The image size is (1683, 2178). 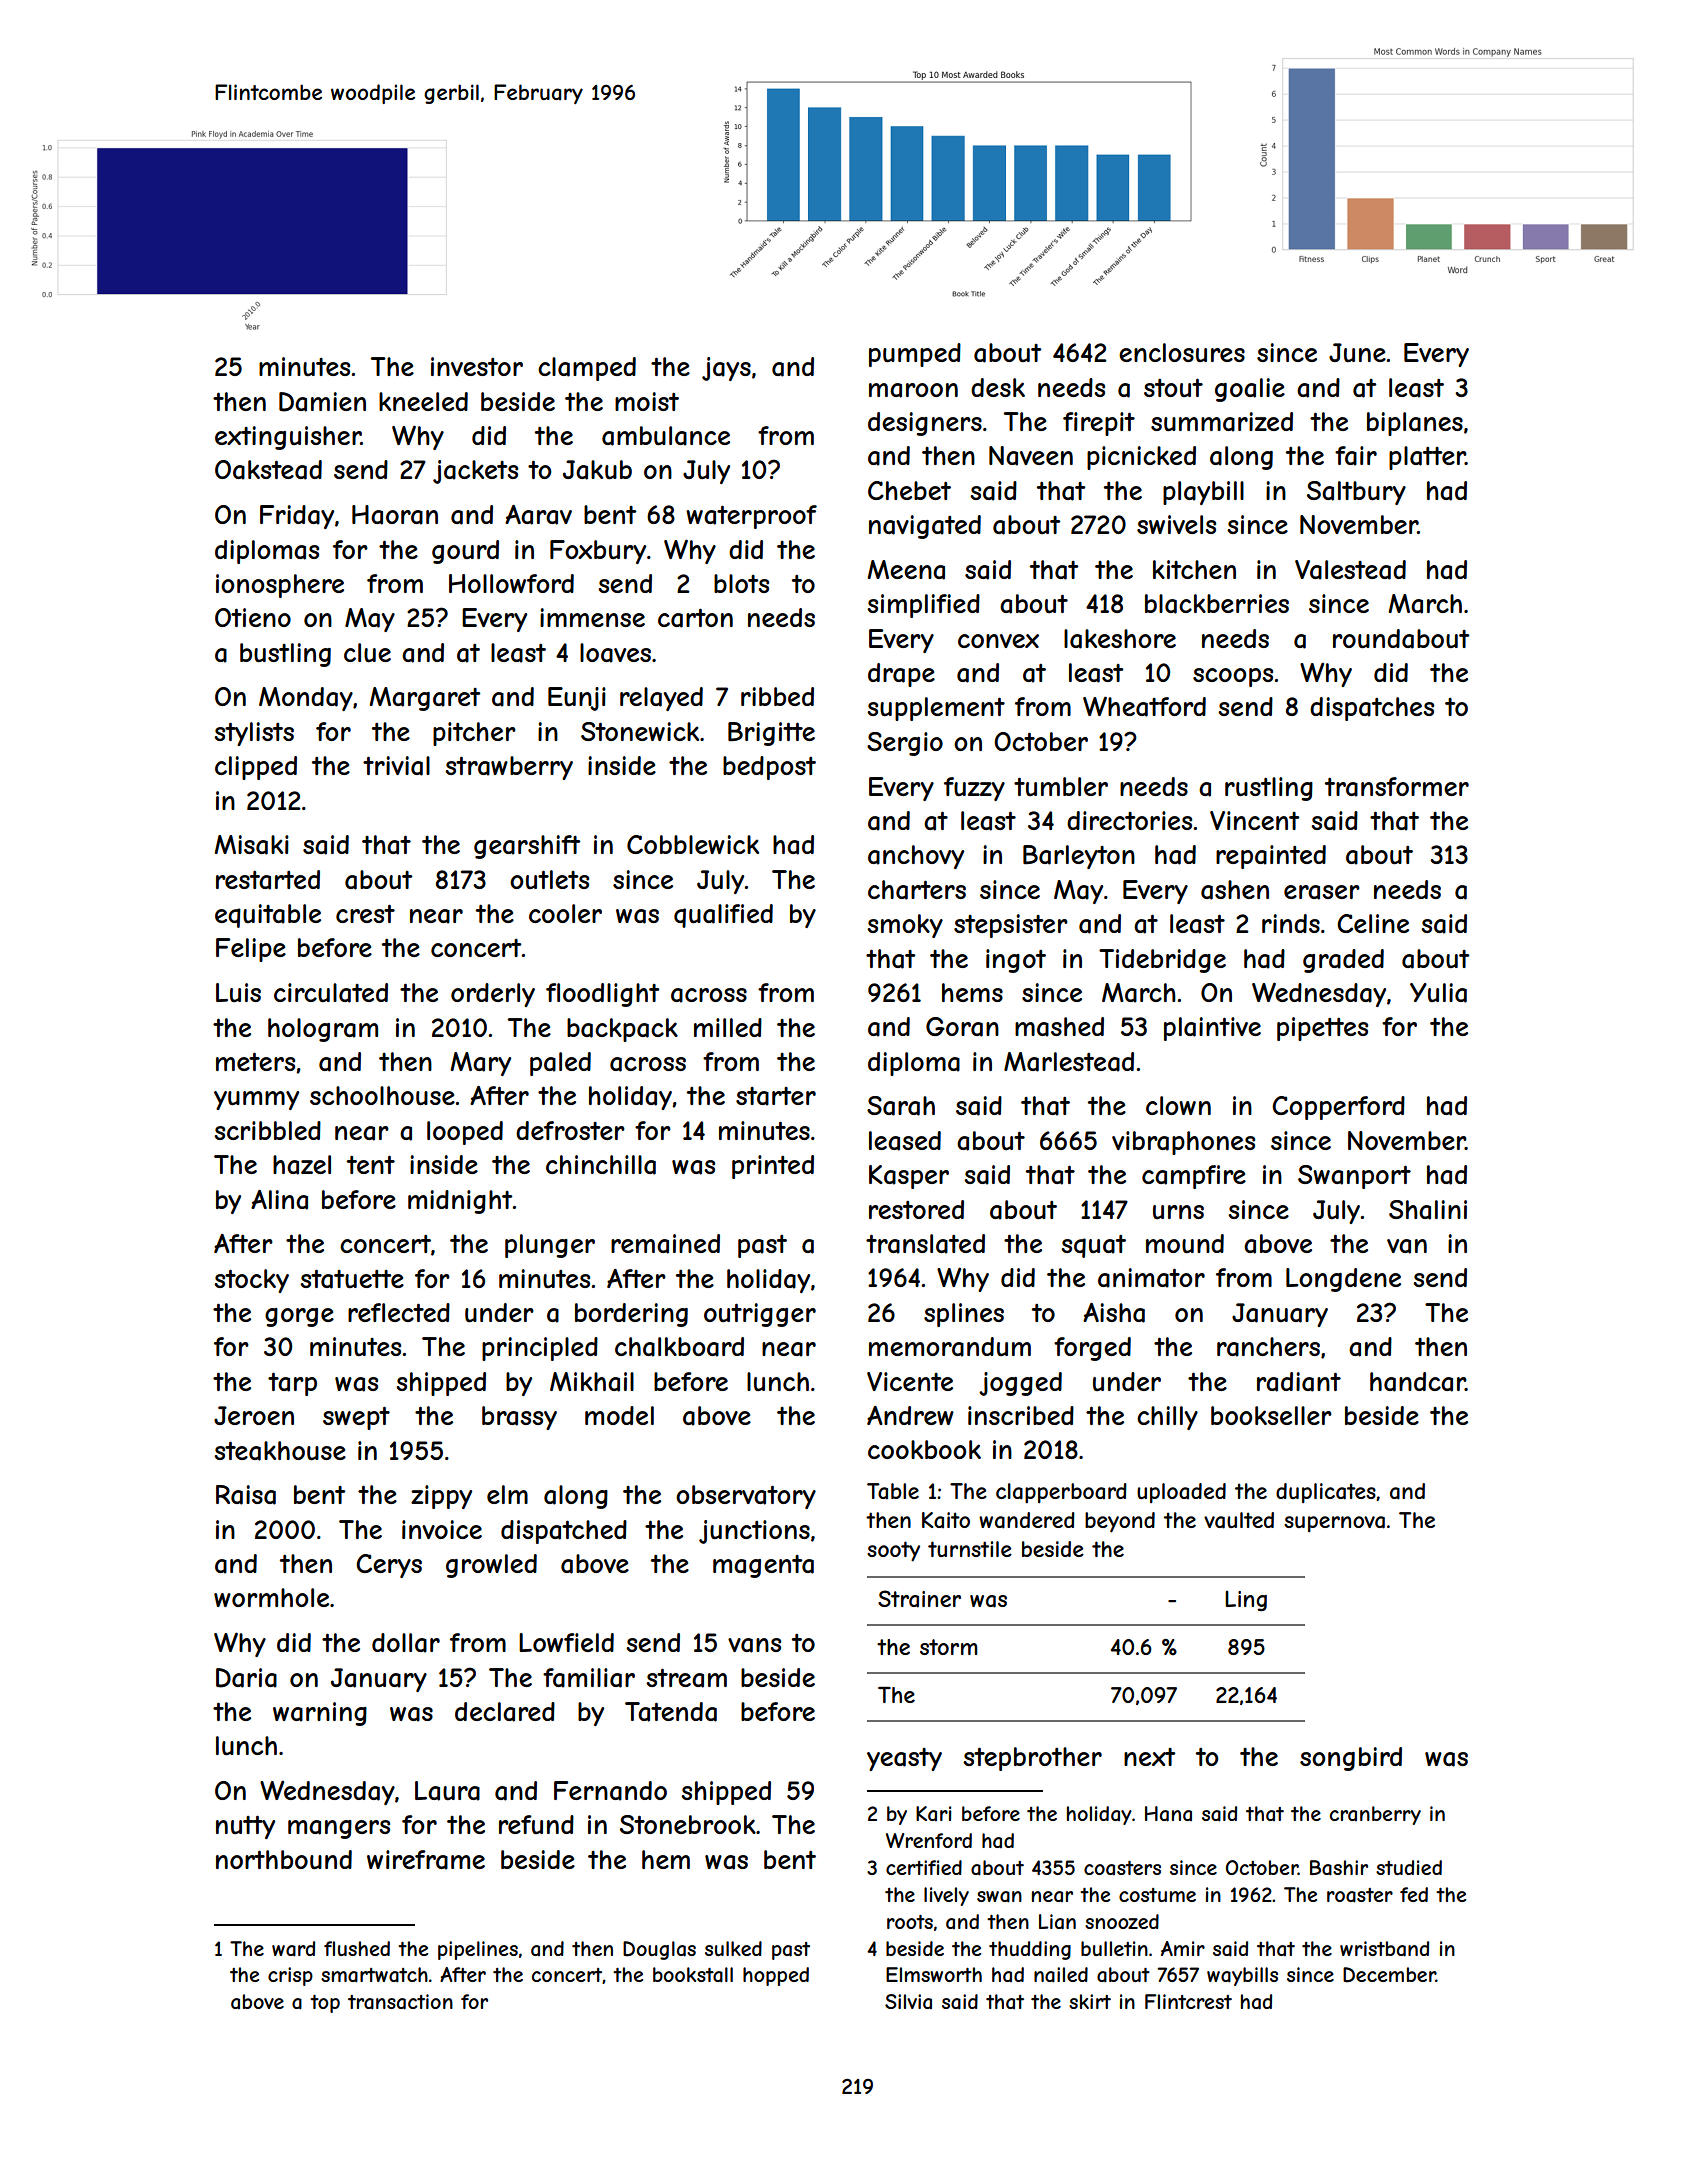 I want to click on wormhole, so click(x=271, y=1597).
